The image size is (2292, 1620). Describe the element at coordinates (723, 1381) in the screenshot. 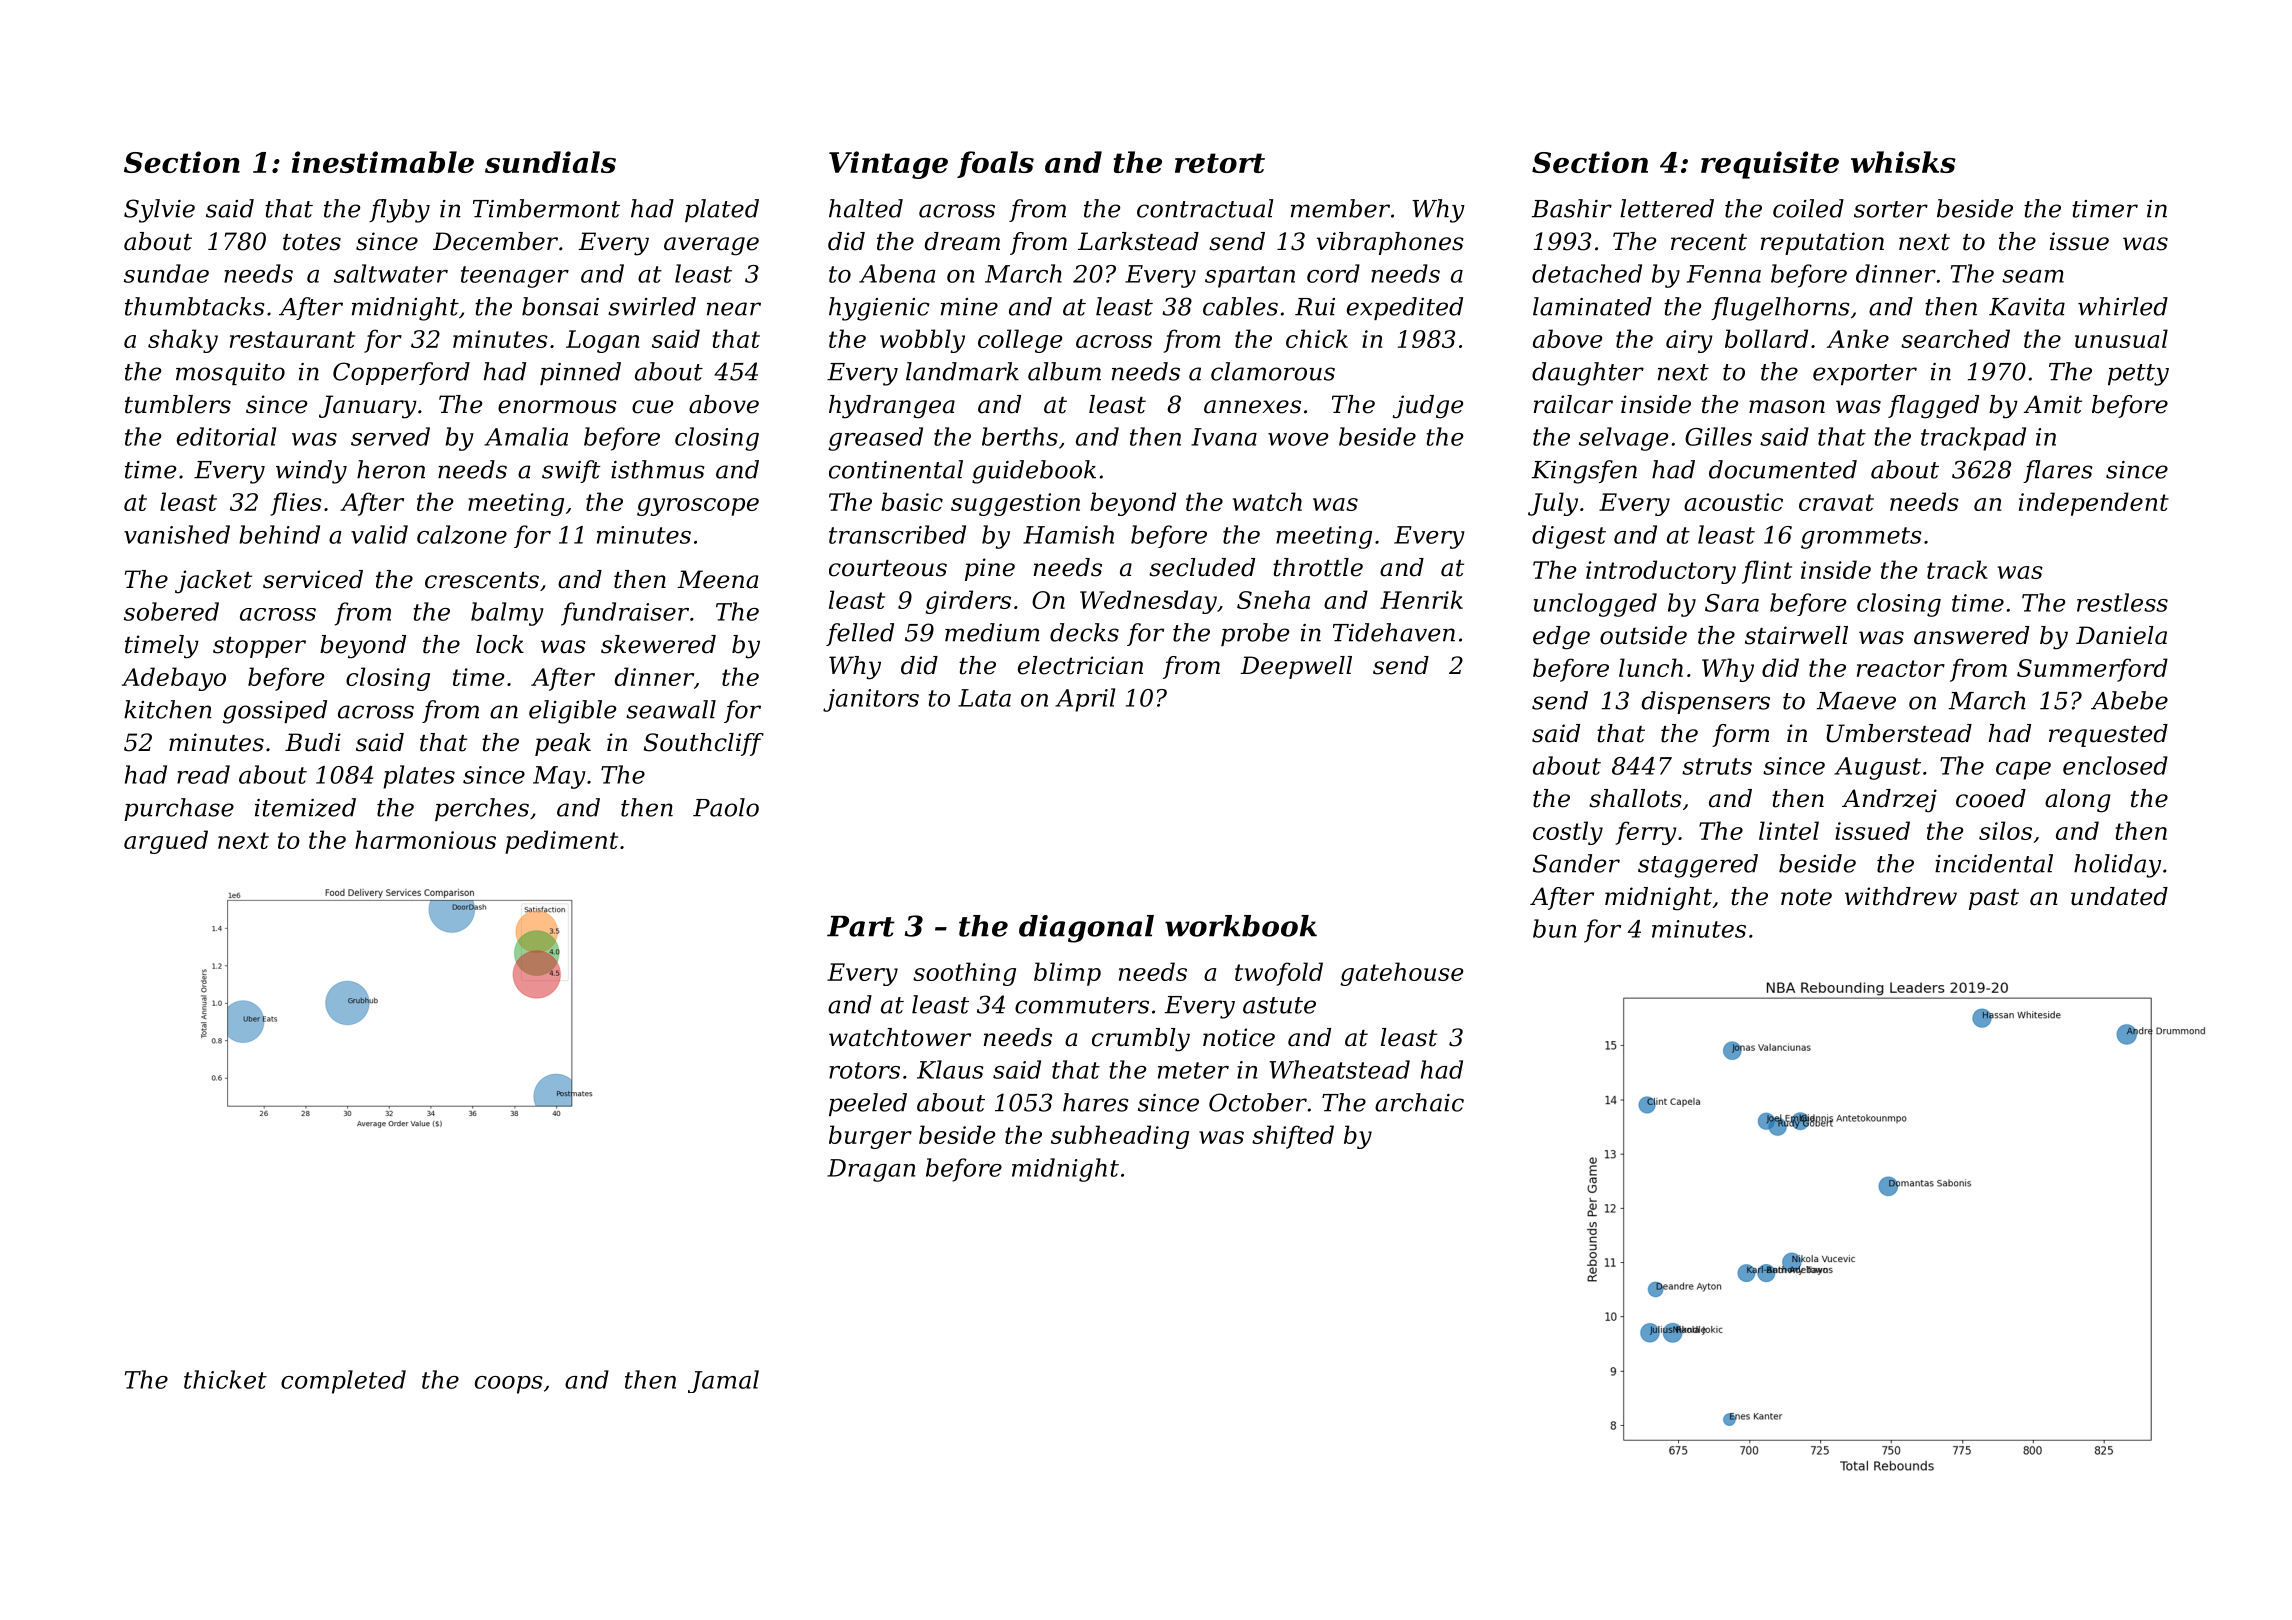

I see `Jamal` at that location.
